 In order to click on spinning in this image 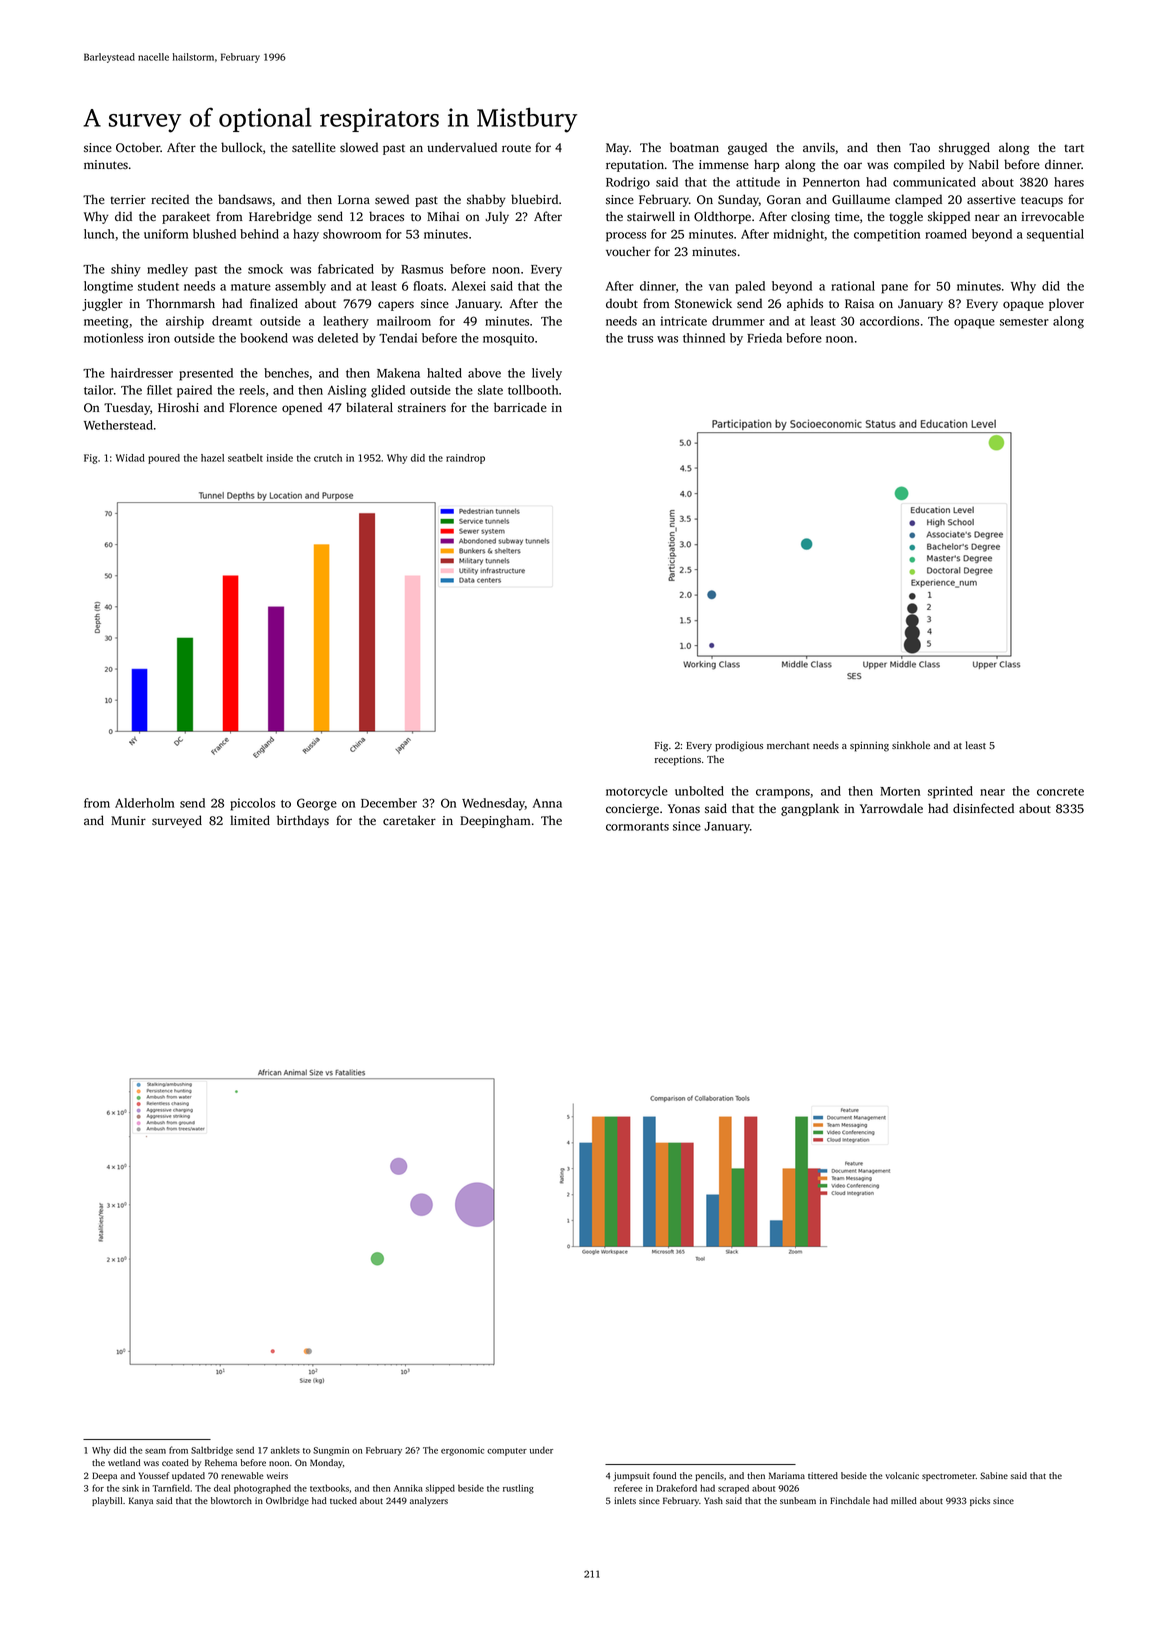, I will do `click(869, 746)`.
